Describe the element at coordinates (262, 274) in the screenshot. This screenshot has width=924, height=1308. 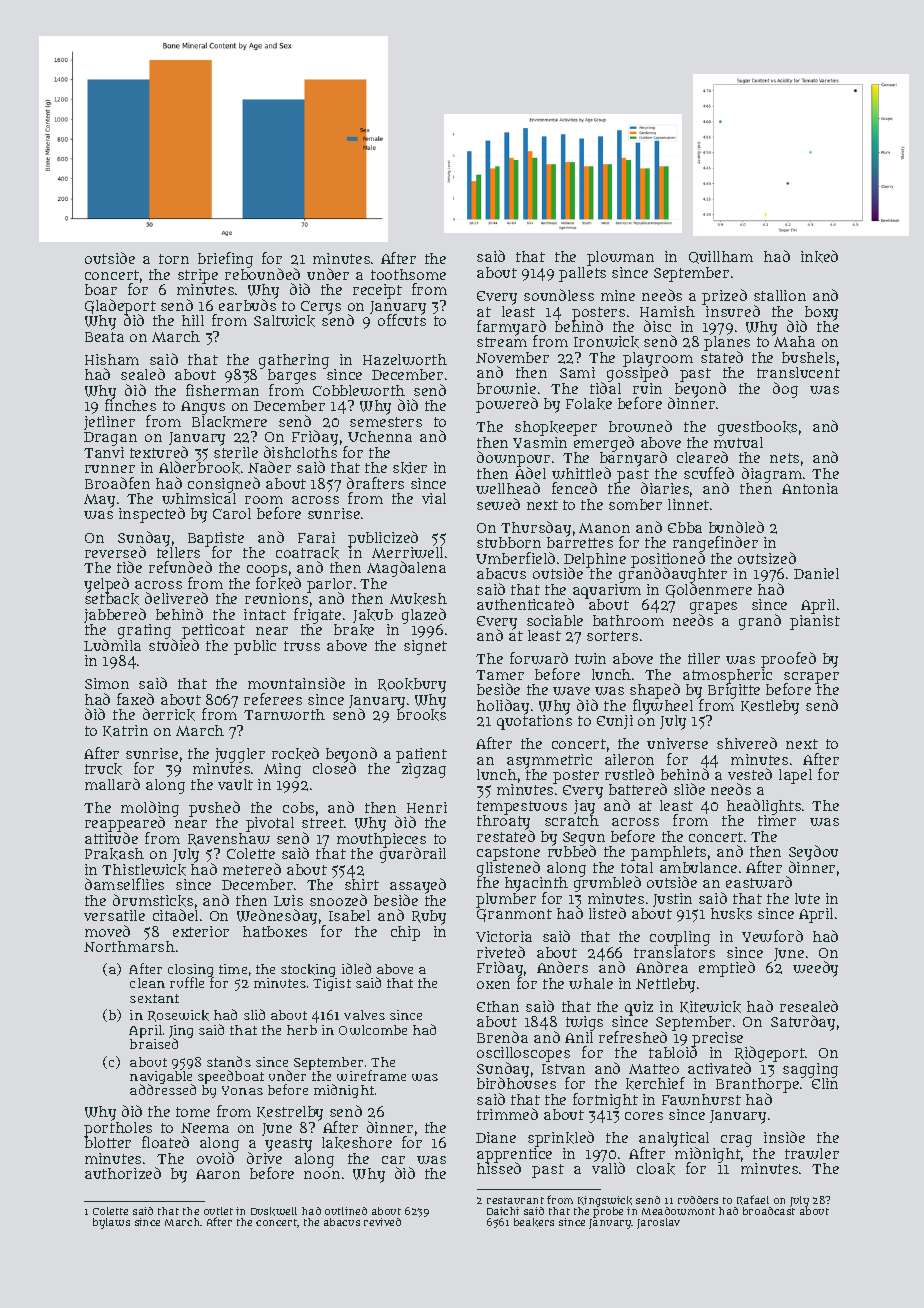
I see `rebounded` at that location.
